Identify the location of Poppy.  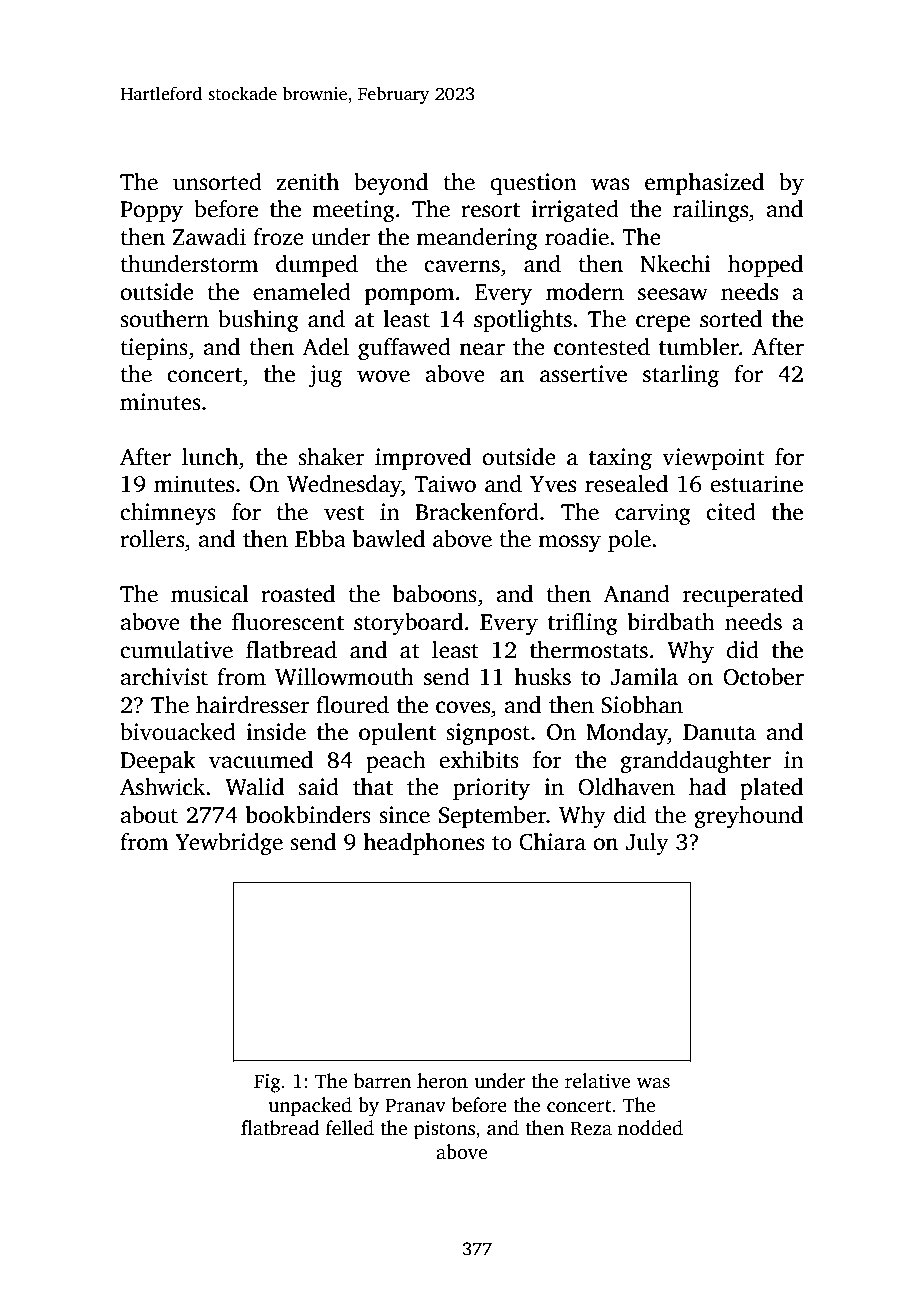
(151, 211).
